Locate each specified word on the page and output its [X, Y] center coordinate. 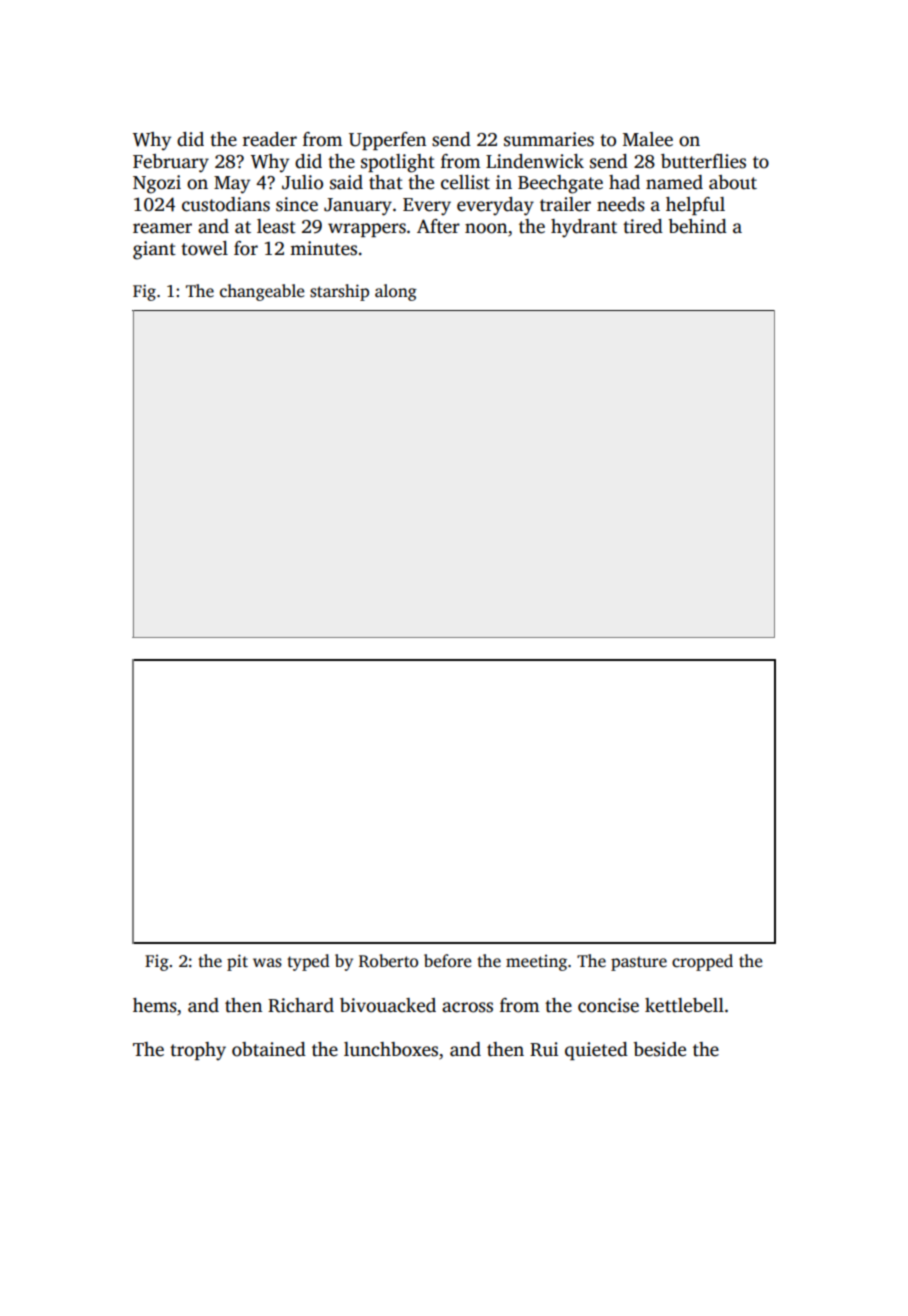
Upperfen [387, 141]
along [396, 292]
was [267, 963]
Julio [302, 182]
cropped [702, 962]
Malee [648, 139]
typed [308, 962]
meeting [536, 963]
